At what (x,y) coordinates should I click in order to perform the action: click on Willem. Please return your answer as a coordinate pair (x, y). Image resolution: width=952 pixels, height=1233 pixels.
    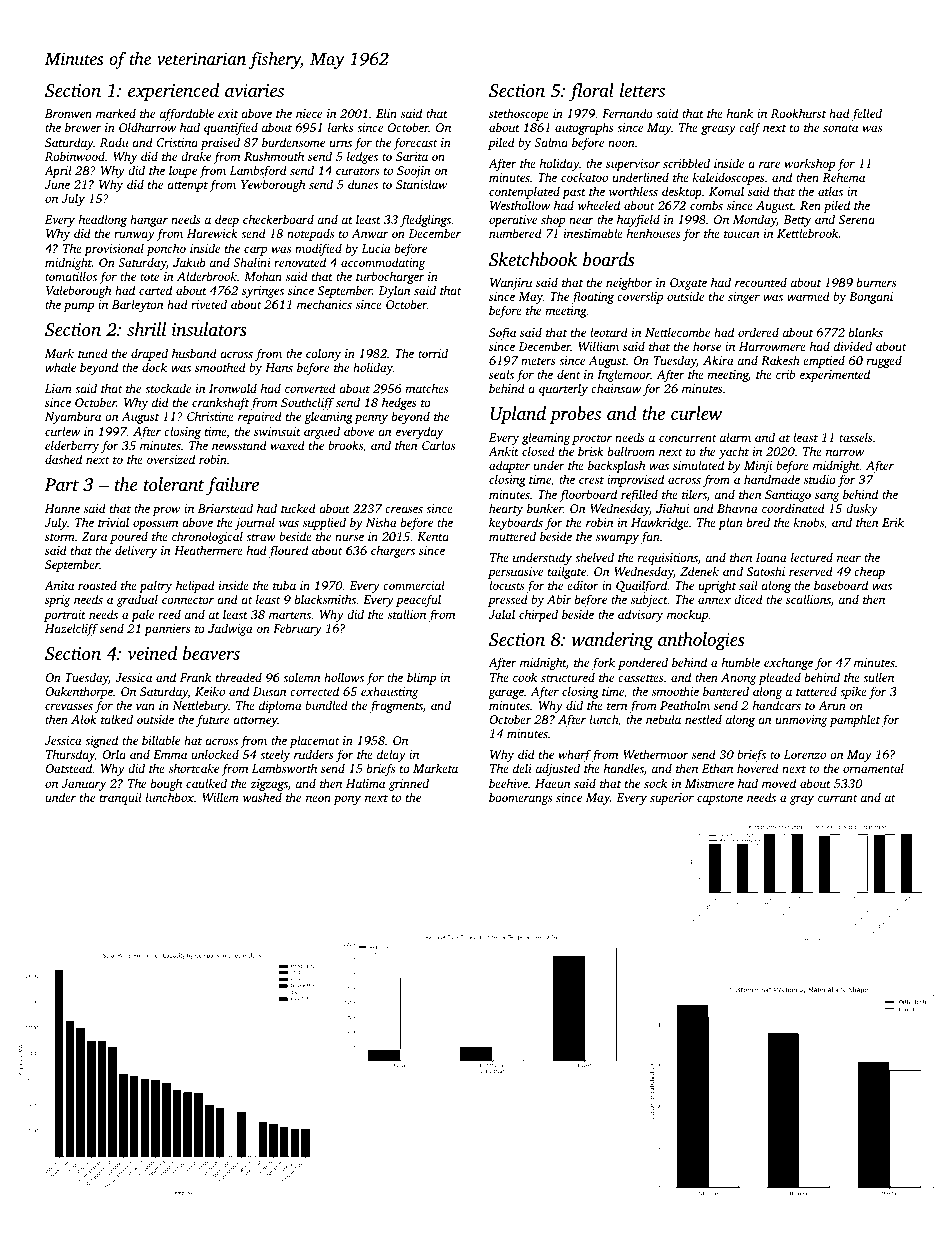
    Looking at the image, I should click on (220, 797).
